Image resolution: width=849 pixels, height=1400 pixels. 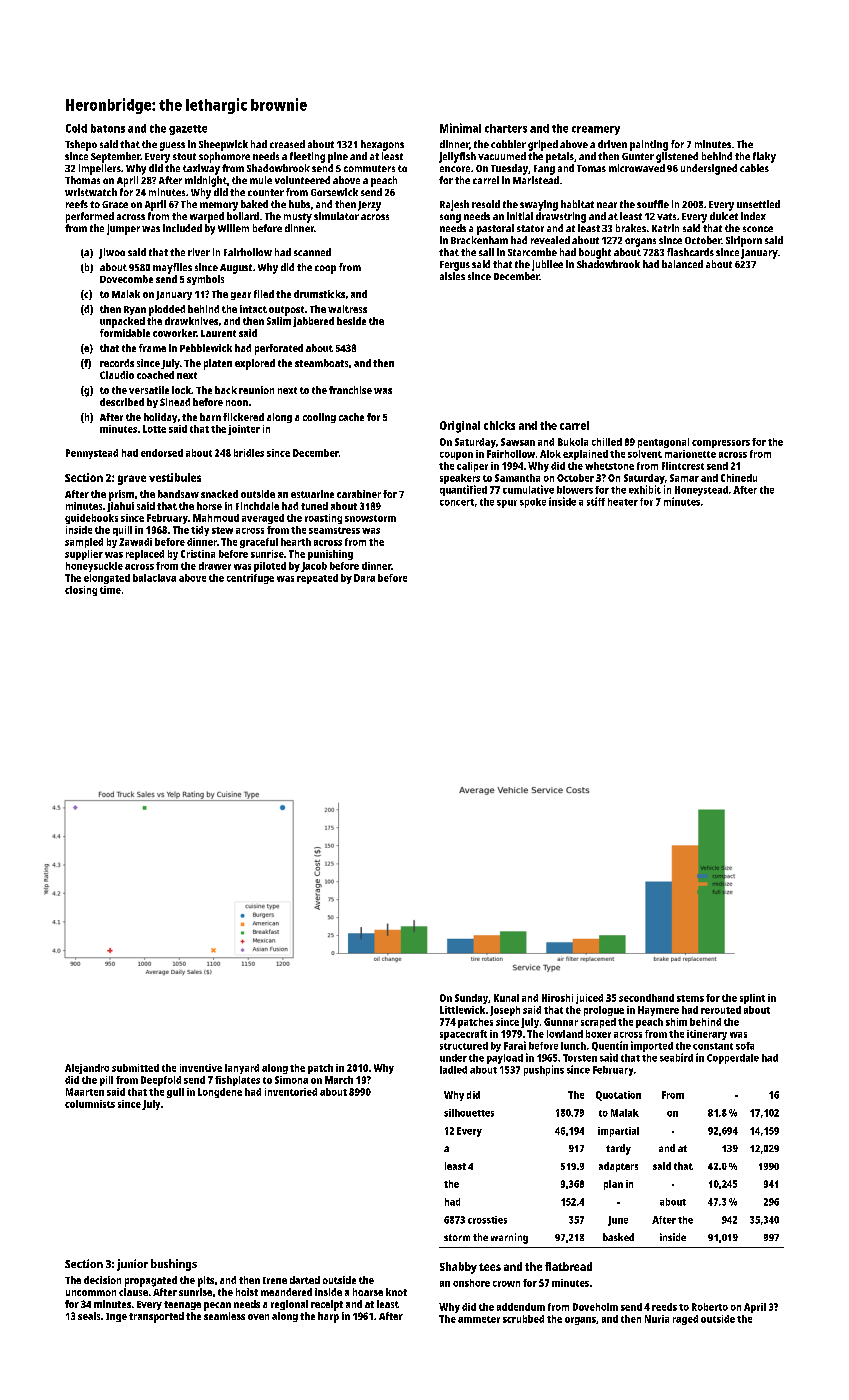 What do you see at coordinates (453, 1070) in the document?
I see `ladled` at bounding box center [453, 1070].
